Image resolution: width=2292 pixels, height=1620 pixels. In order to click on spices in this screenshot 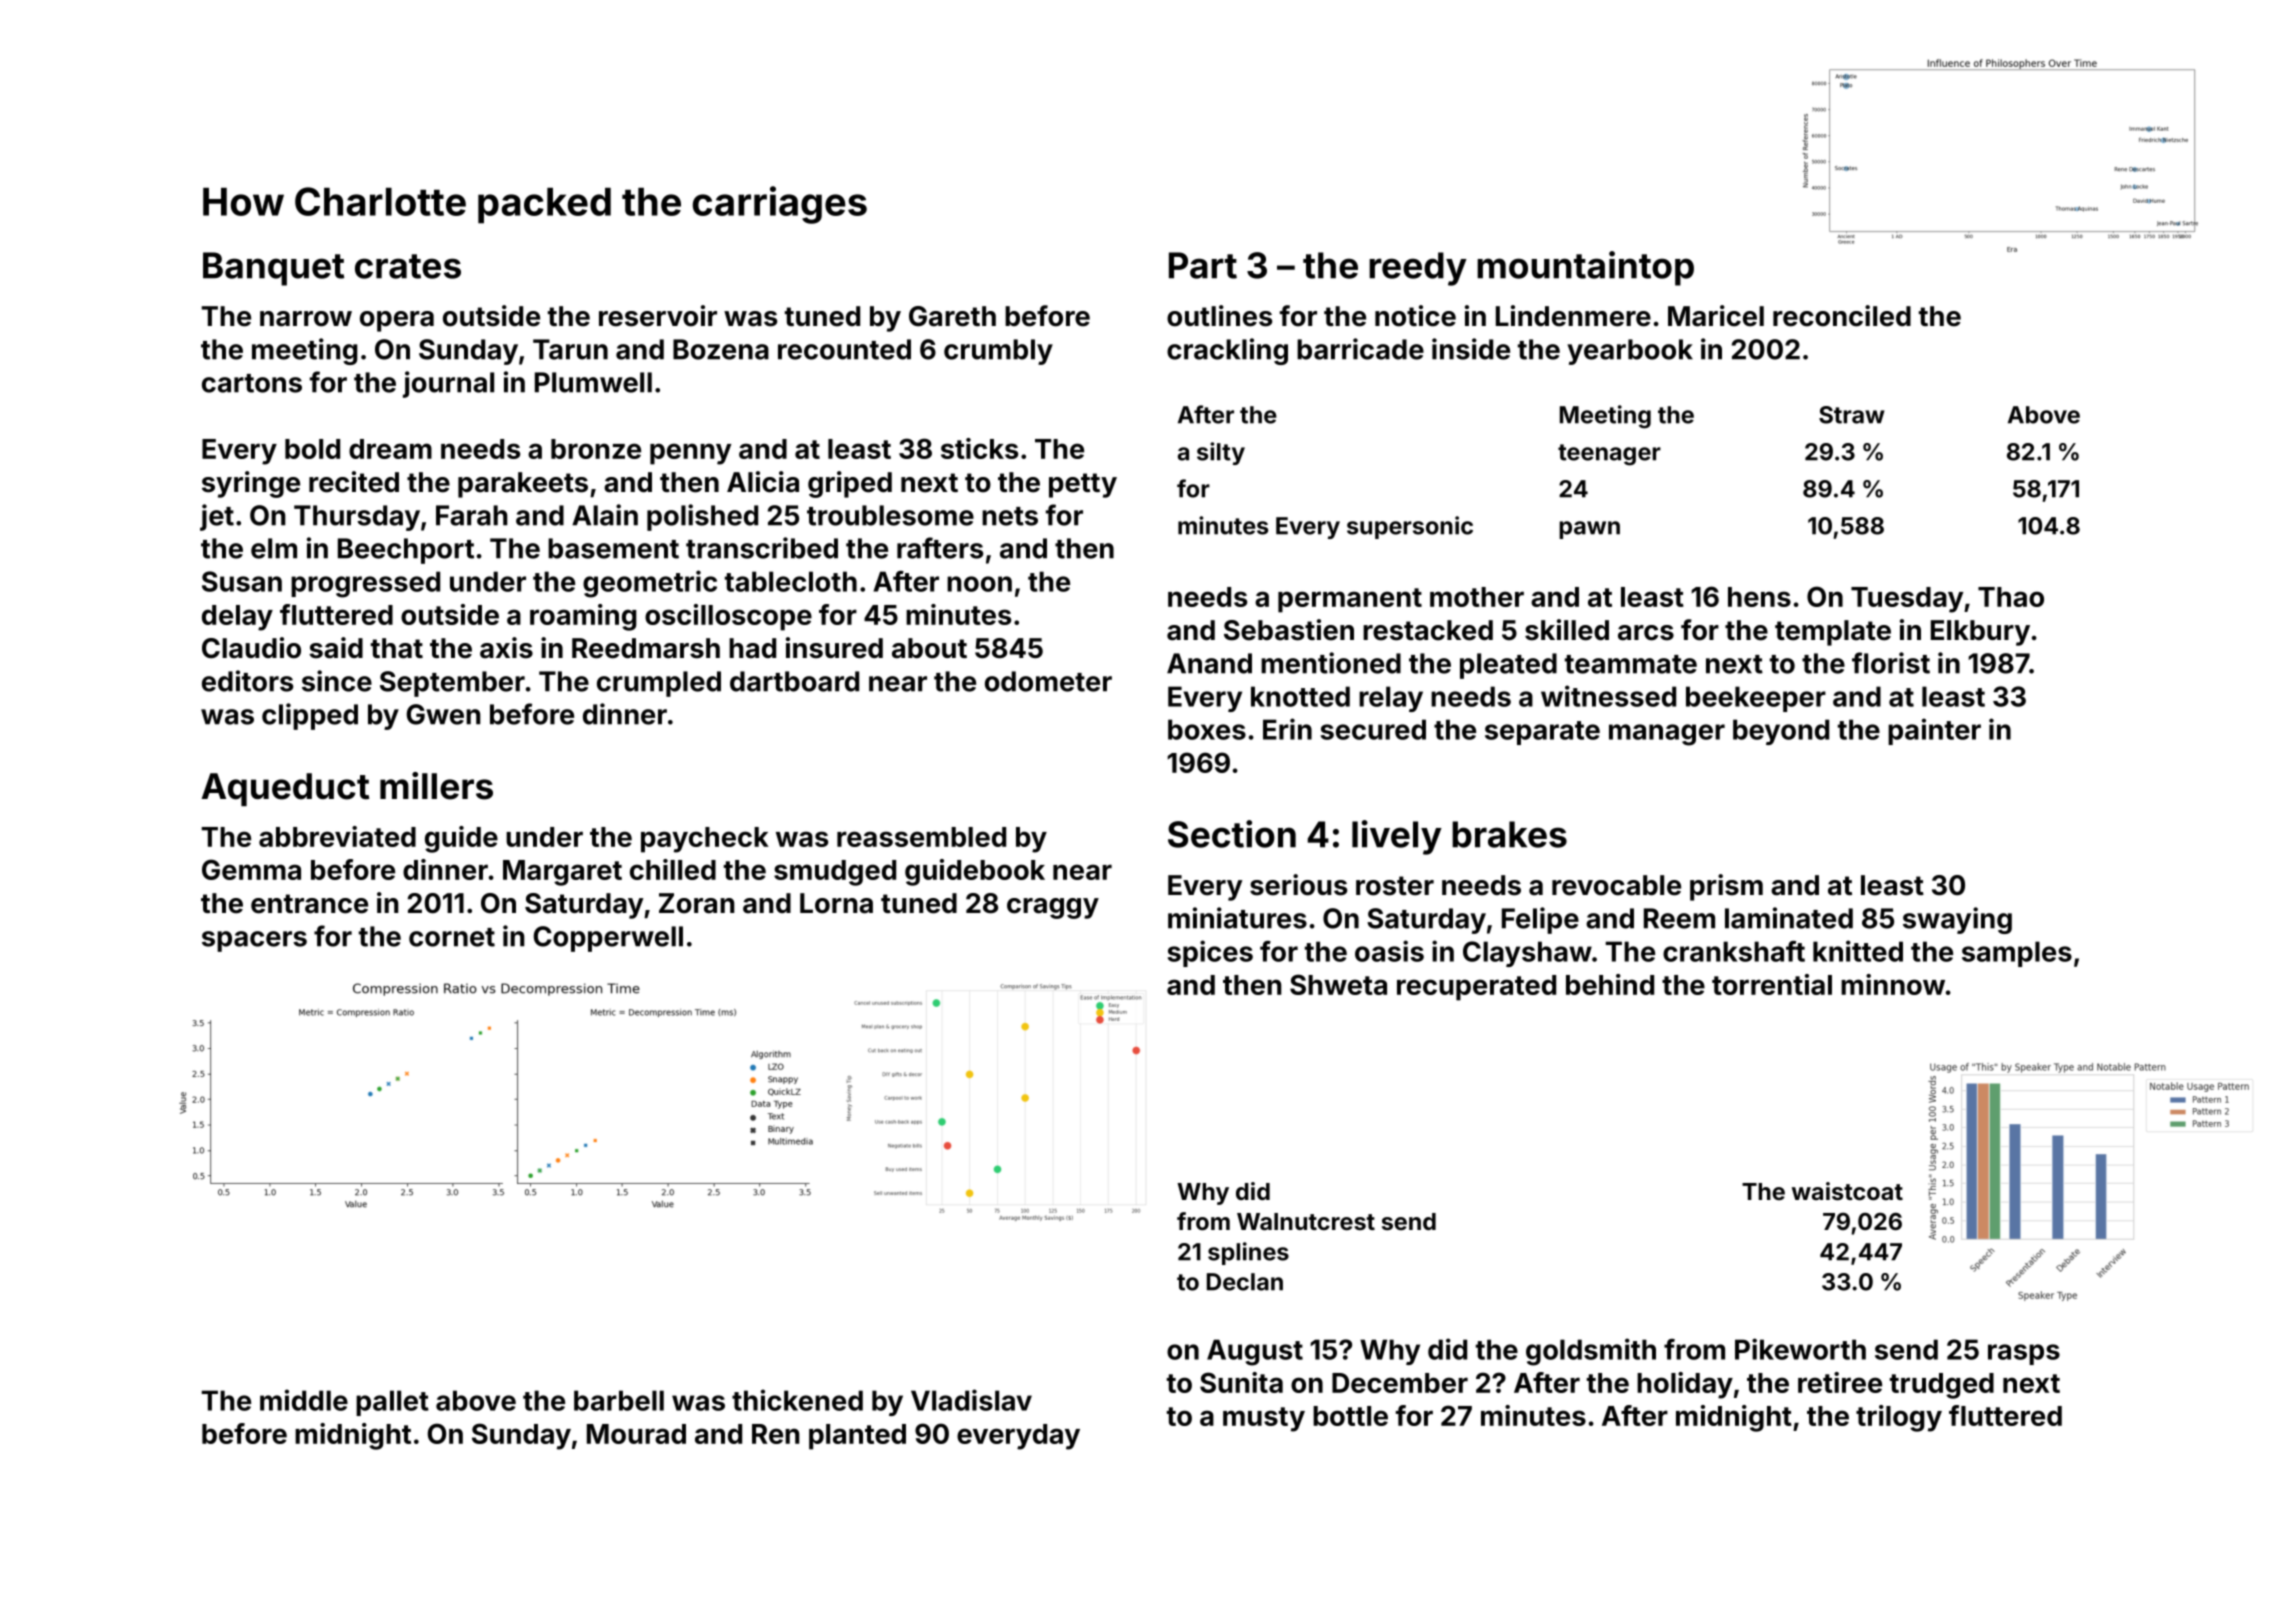, I will do `click(1210, 953)`.
